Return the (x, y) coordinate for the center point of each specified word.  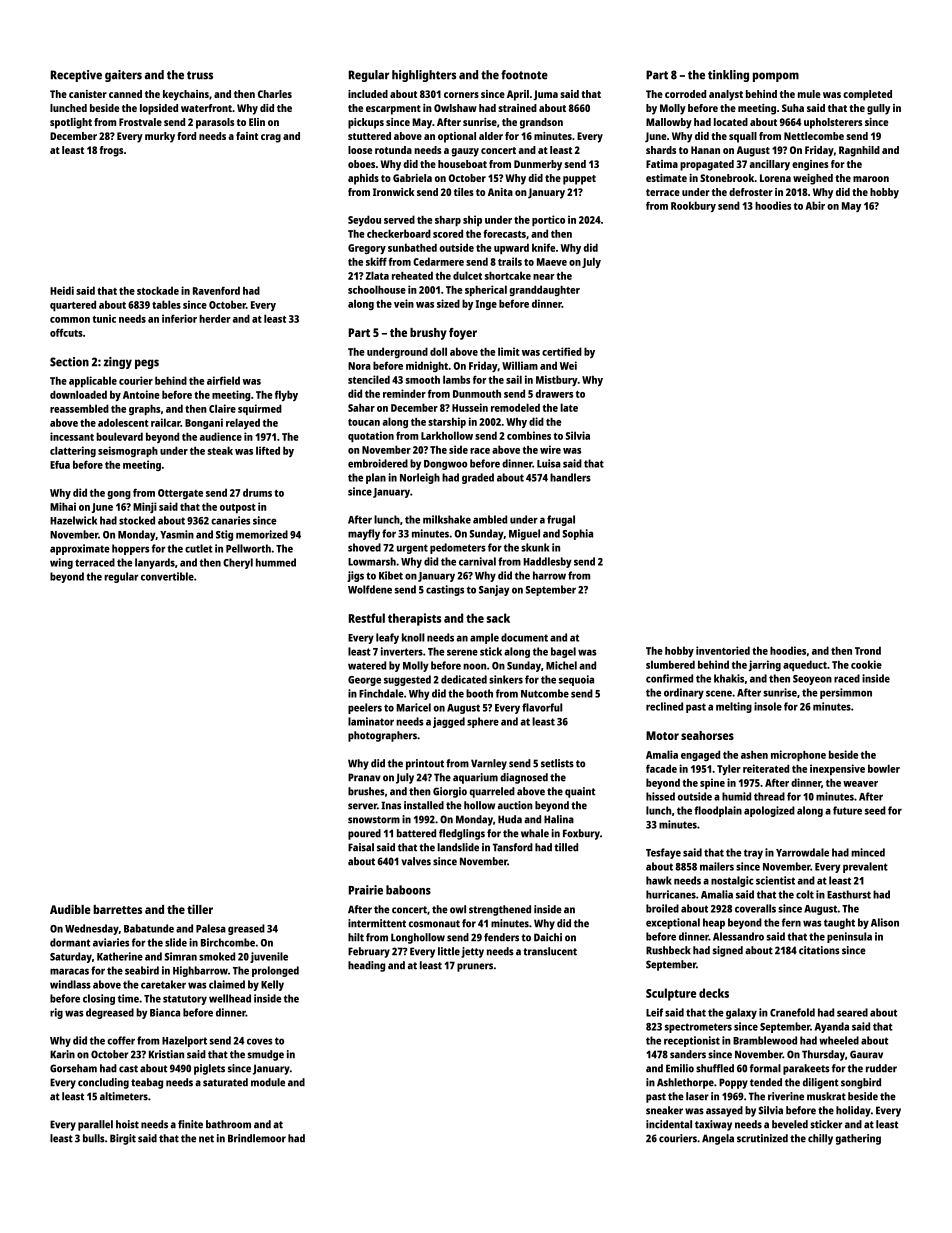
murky (160, 137)
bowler (884, 768)
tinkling (728, 76)
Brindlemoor (257, 1138)
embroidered (378, 463)
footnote (524, 75)
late (569, 407)
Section (69, 362)
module (268, 1082)
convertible (167, 576)
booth (479, 693)
